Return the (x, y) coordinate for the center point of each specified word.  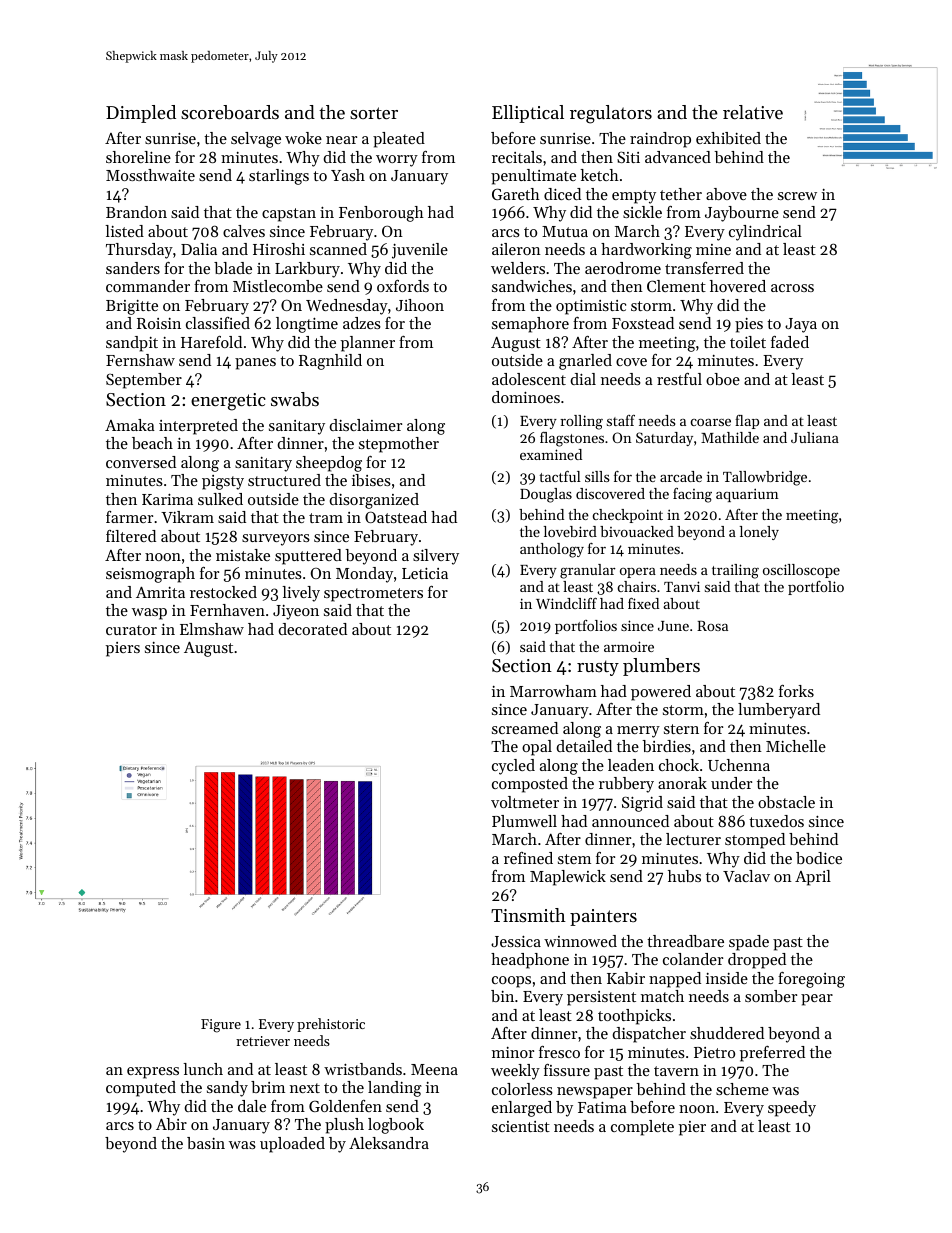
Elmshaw (212, 629)
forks (796, 691)
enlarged (522, 1109)
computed (141, 1089)
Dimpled (141, 114)
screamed (525, 728)
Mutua (565, 231)
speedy (792, 1109)
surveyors (276, 540)
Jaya (801, 325)
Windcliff (566, 603)
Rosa (712, 626)
